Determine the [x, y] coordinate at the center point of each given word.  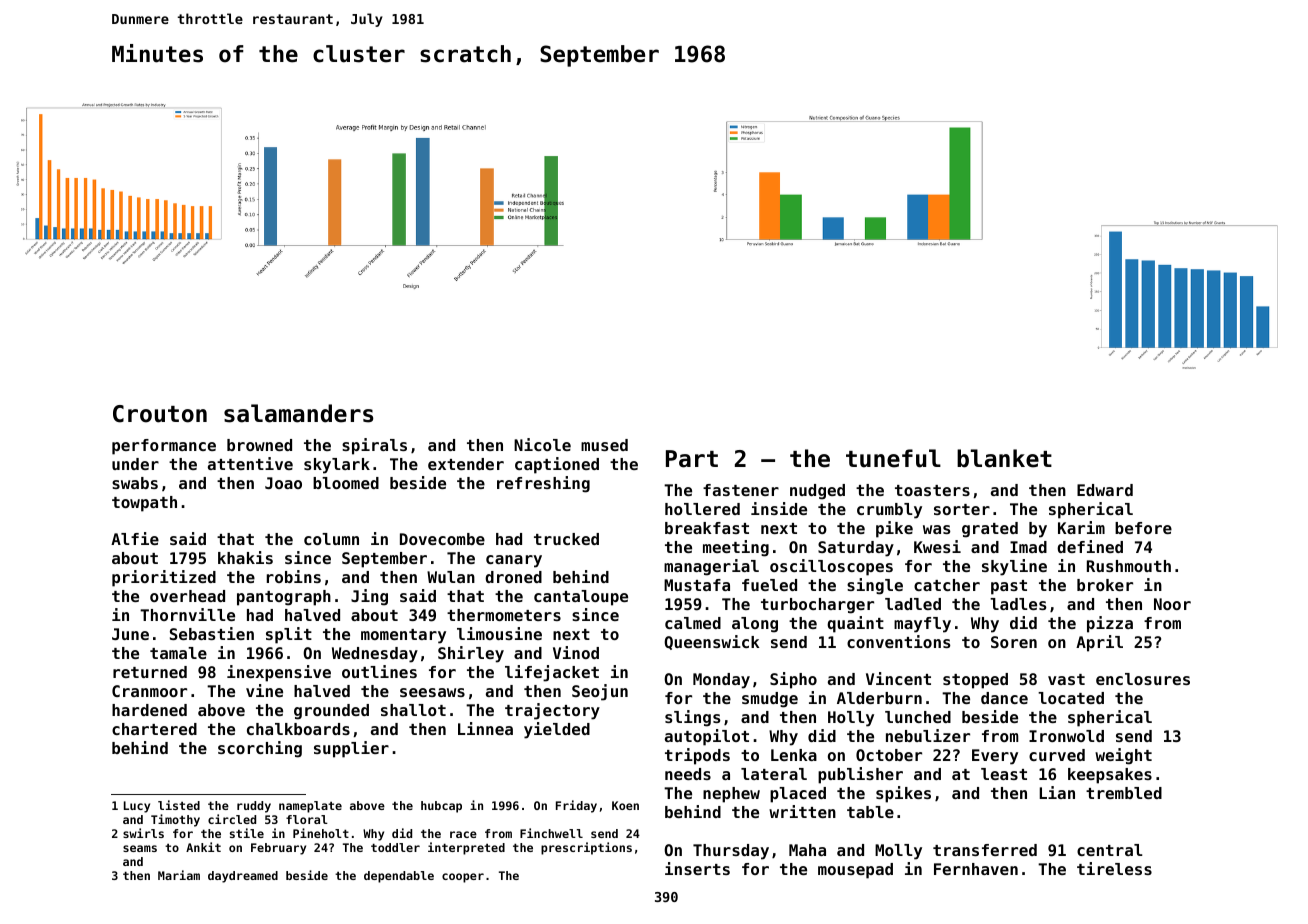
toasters [932, 490]
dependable [399, 877]
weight [1123, 756]
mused [604, 445]
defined [1090, 546]
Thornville [187, 614]
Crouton [160, 414]
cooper [463, 878]
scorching [260, 749]
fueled [769, 585]
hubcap [441, 807]
